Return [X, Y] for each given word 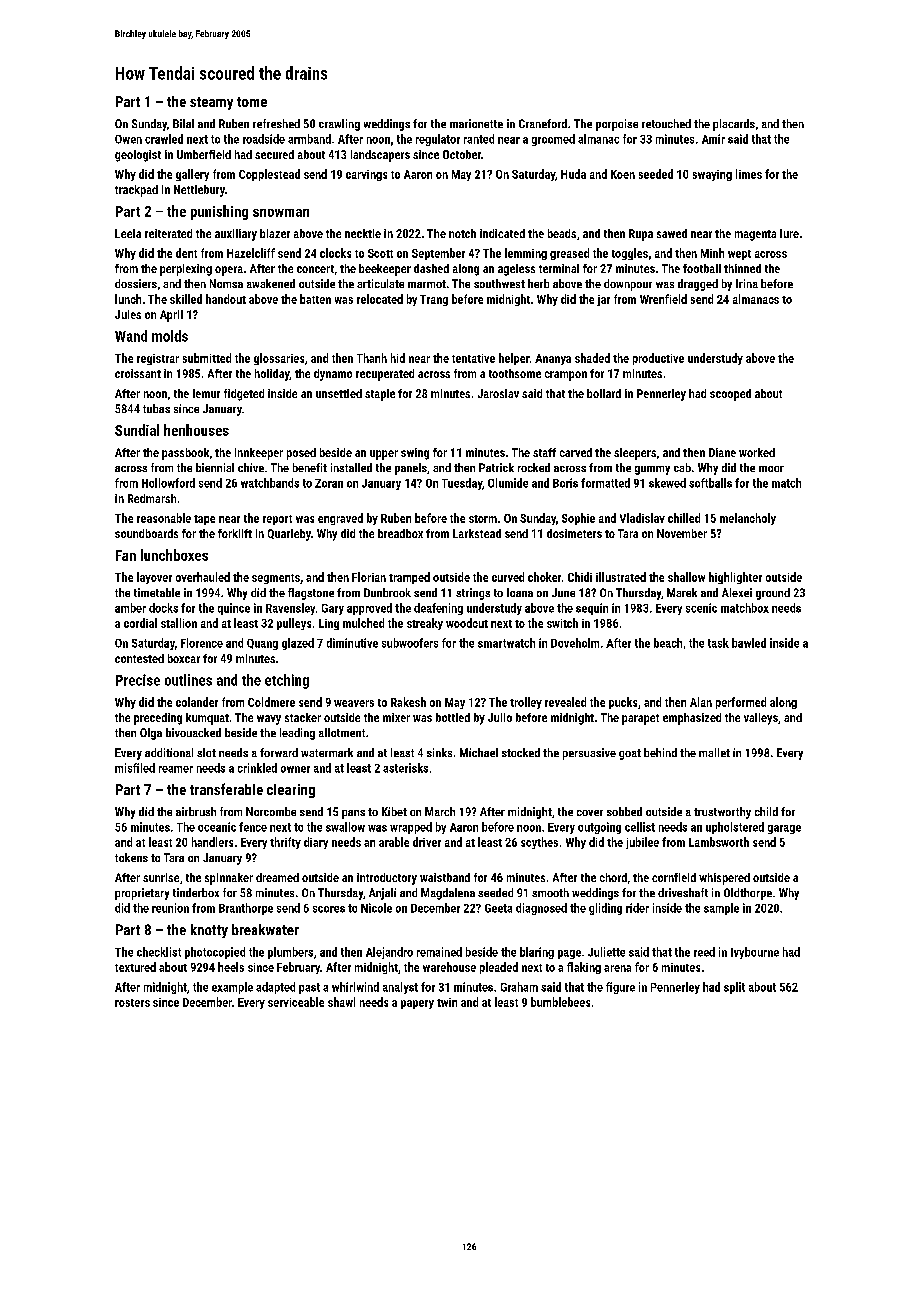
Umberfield [204, 154]
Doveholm [575, 643]
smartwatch [506, 643]
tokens [131, 857]
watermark [327, 752]
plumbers [290, 953]
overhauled [203, 577]
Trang [434, 300]
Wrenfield [663, 299]
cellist [640, 827]
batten [315, 299]
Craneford [543, 123]
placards [734, 125]
